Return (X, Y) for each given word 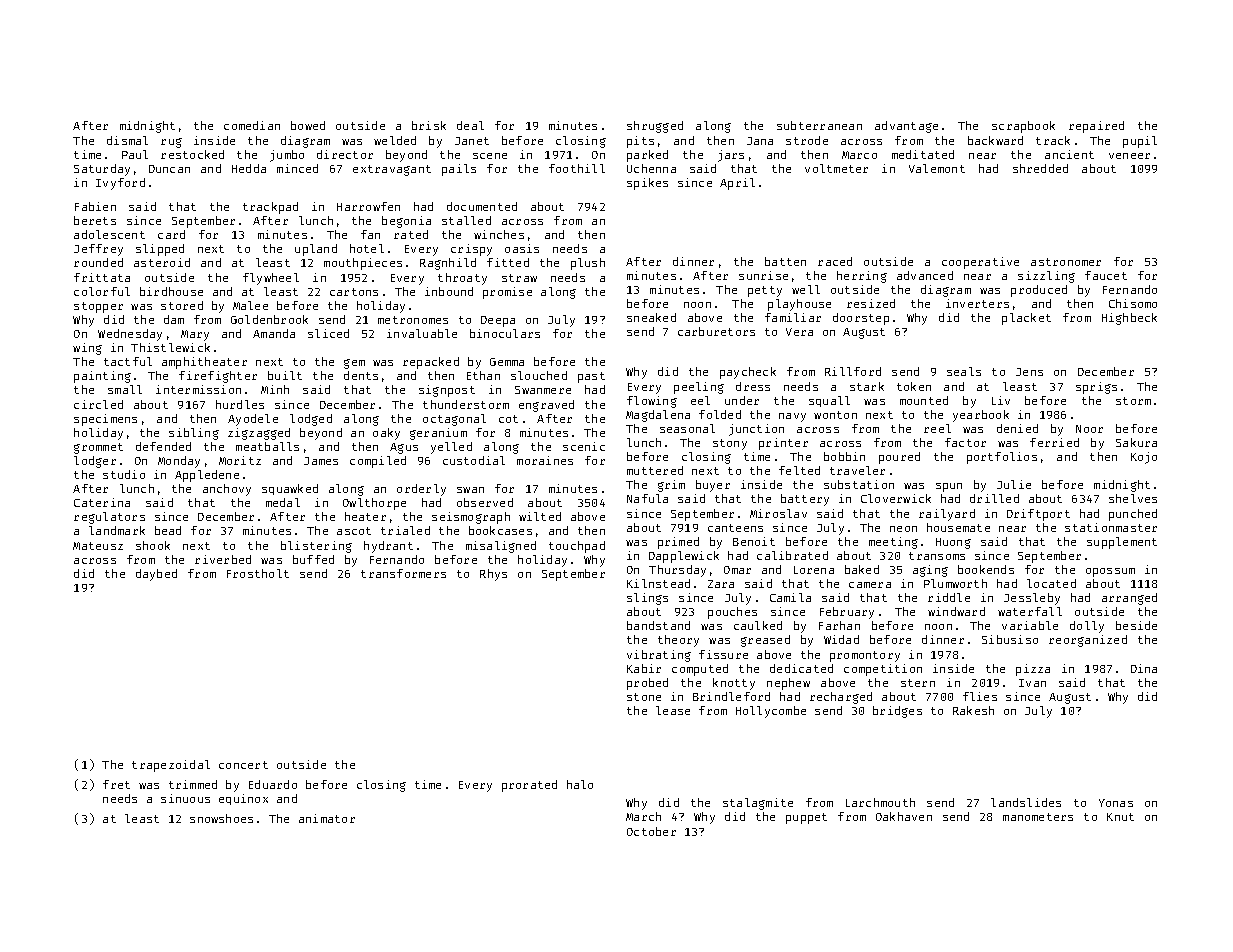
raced (835, 261)
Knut (1120, 817)
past (591, 377)
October (651, 831)
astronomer (1066, 262)
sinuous (185, 798)
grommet (98, 448)
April (737, 184)
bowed (308, 125)
